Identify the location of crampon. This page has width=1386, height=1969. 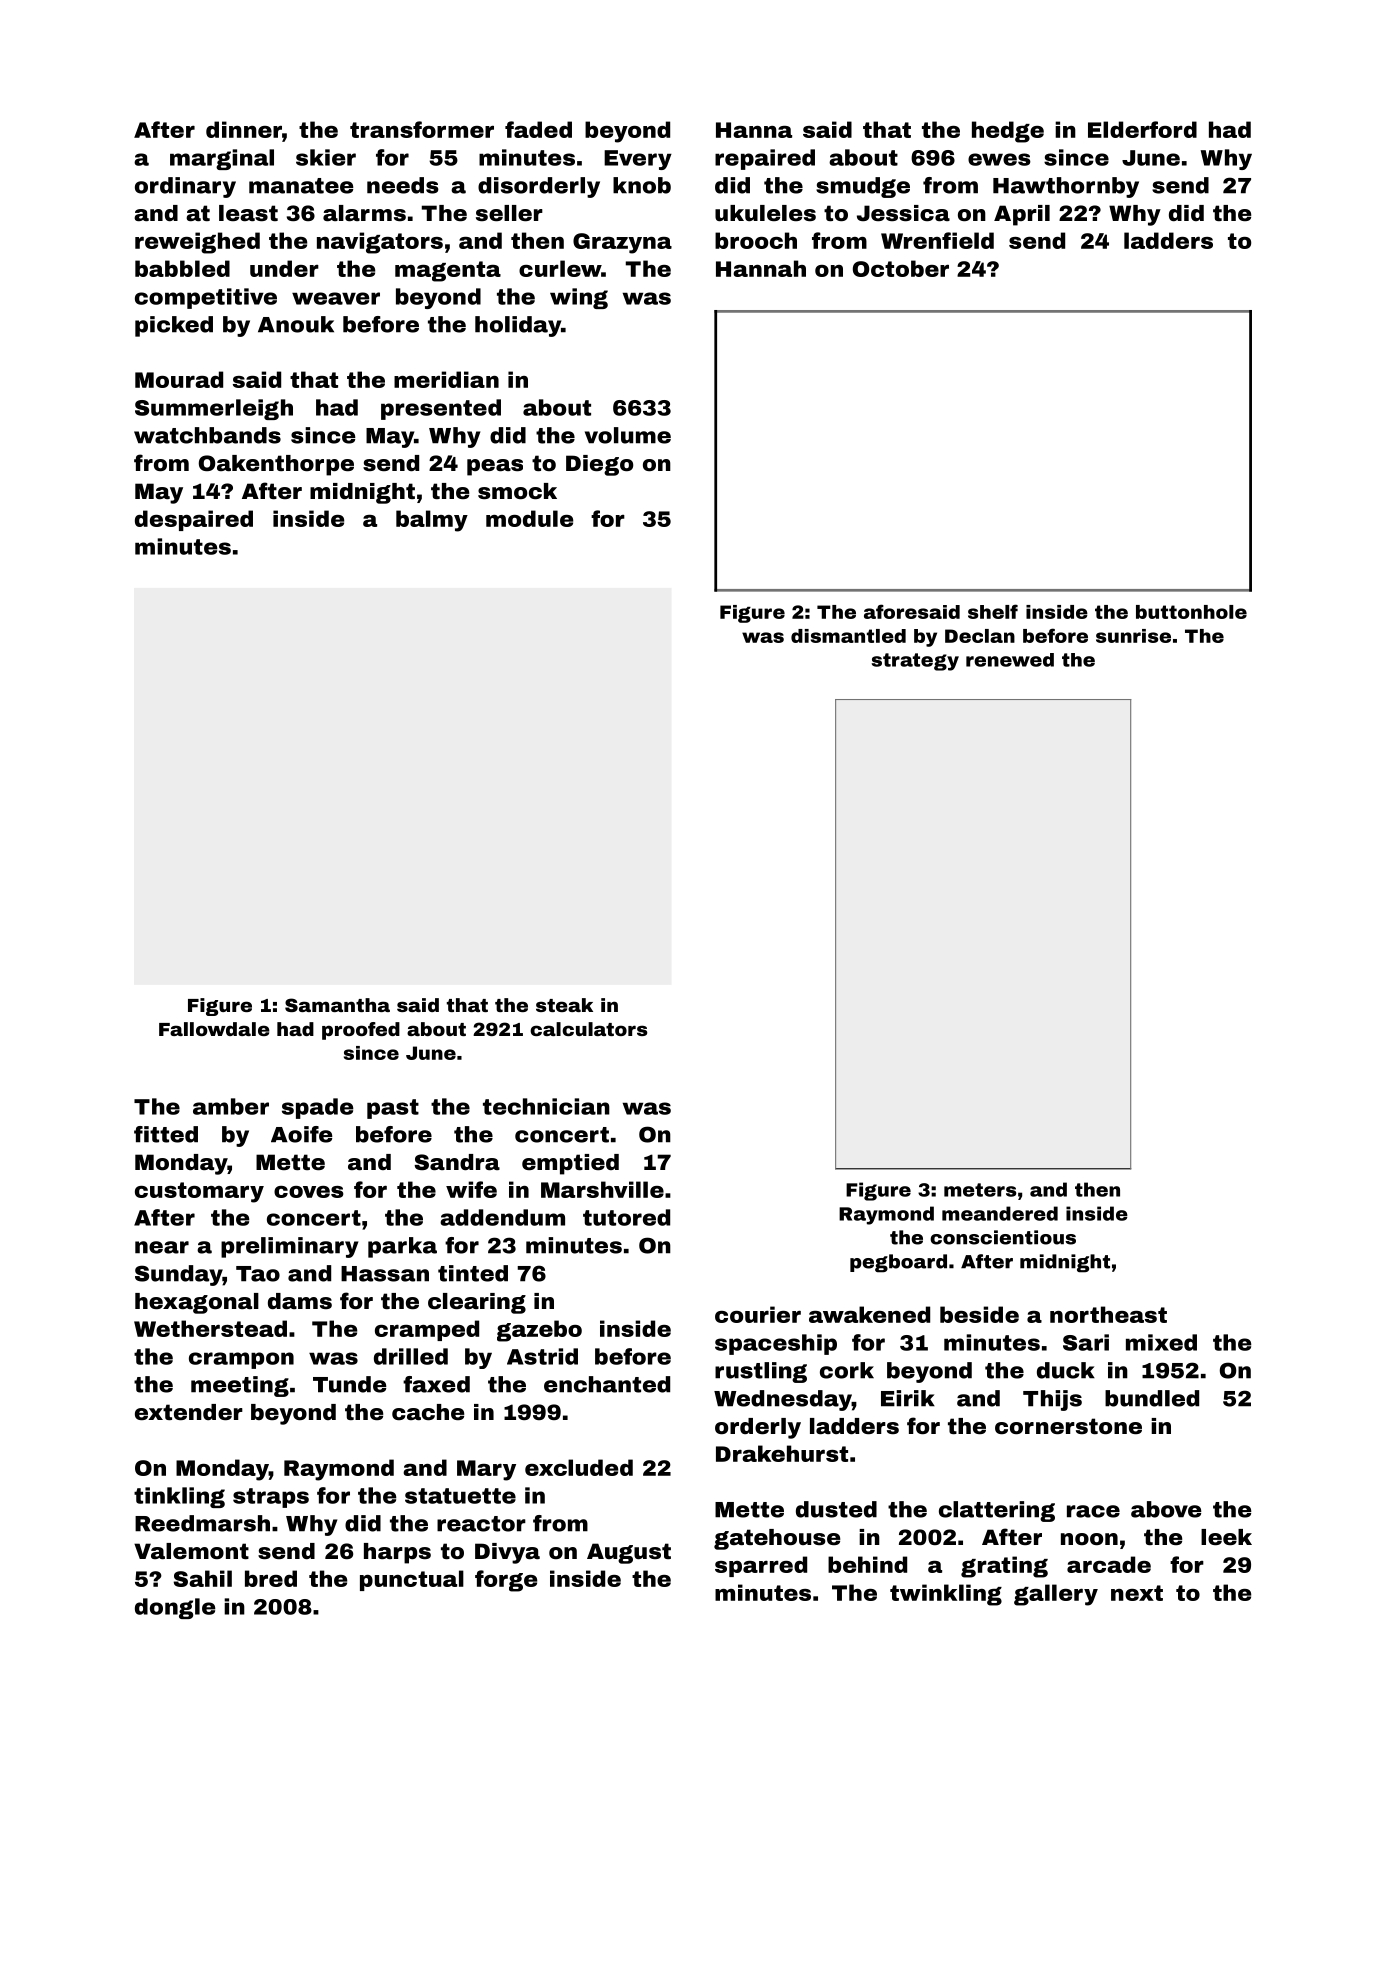
(241, 1360).
